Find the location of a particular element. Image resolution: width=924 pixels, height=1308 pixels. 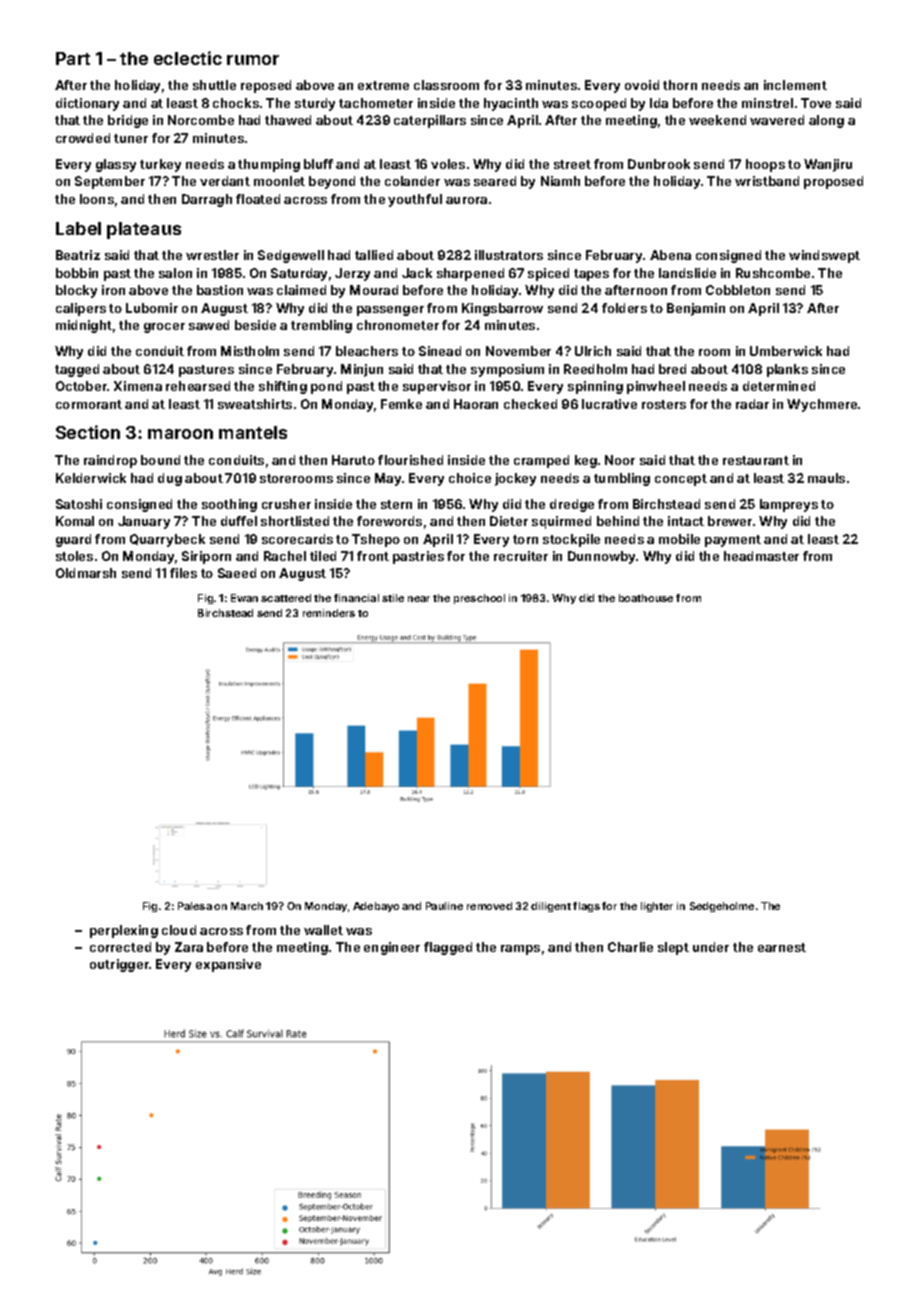

mauls is located at coordinates (826, 478).
